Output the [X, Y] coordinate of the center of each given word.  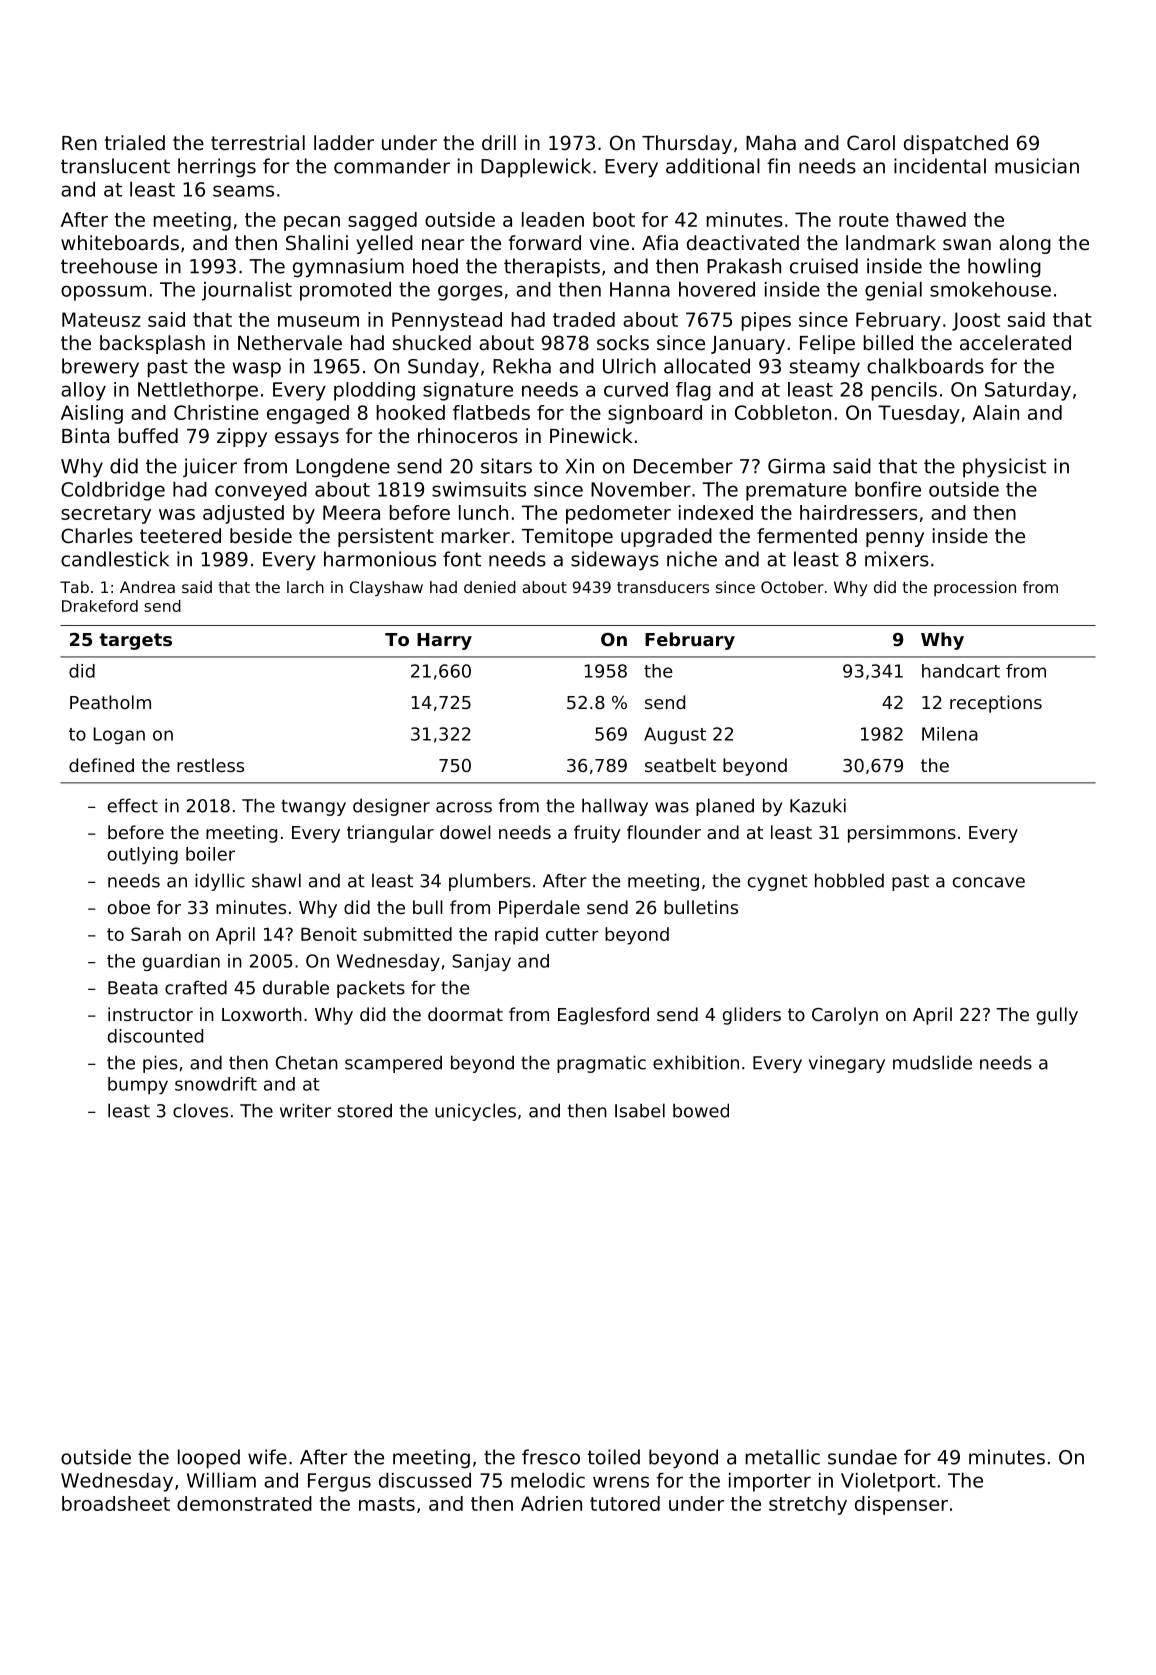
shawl [276, 880]
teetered [180, 536]
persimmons [902, 834]
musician [1037, 166]
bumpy [138, 1085]
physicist [1004, 468]
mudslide [932, 1062]
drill [499, 143]
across [464, 807]
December [683, 466]
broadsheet [116, 1503]
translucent [115, 166]
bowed [701, 1110]
